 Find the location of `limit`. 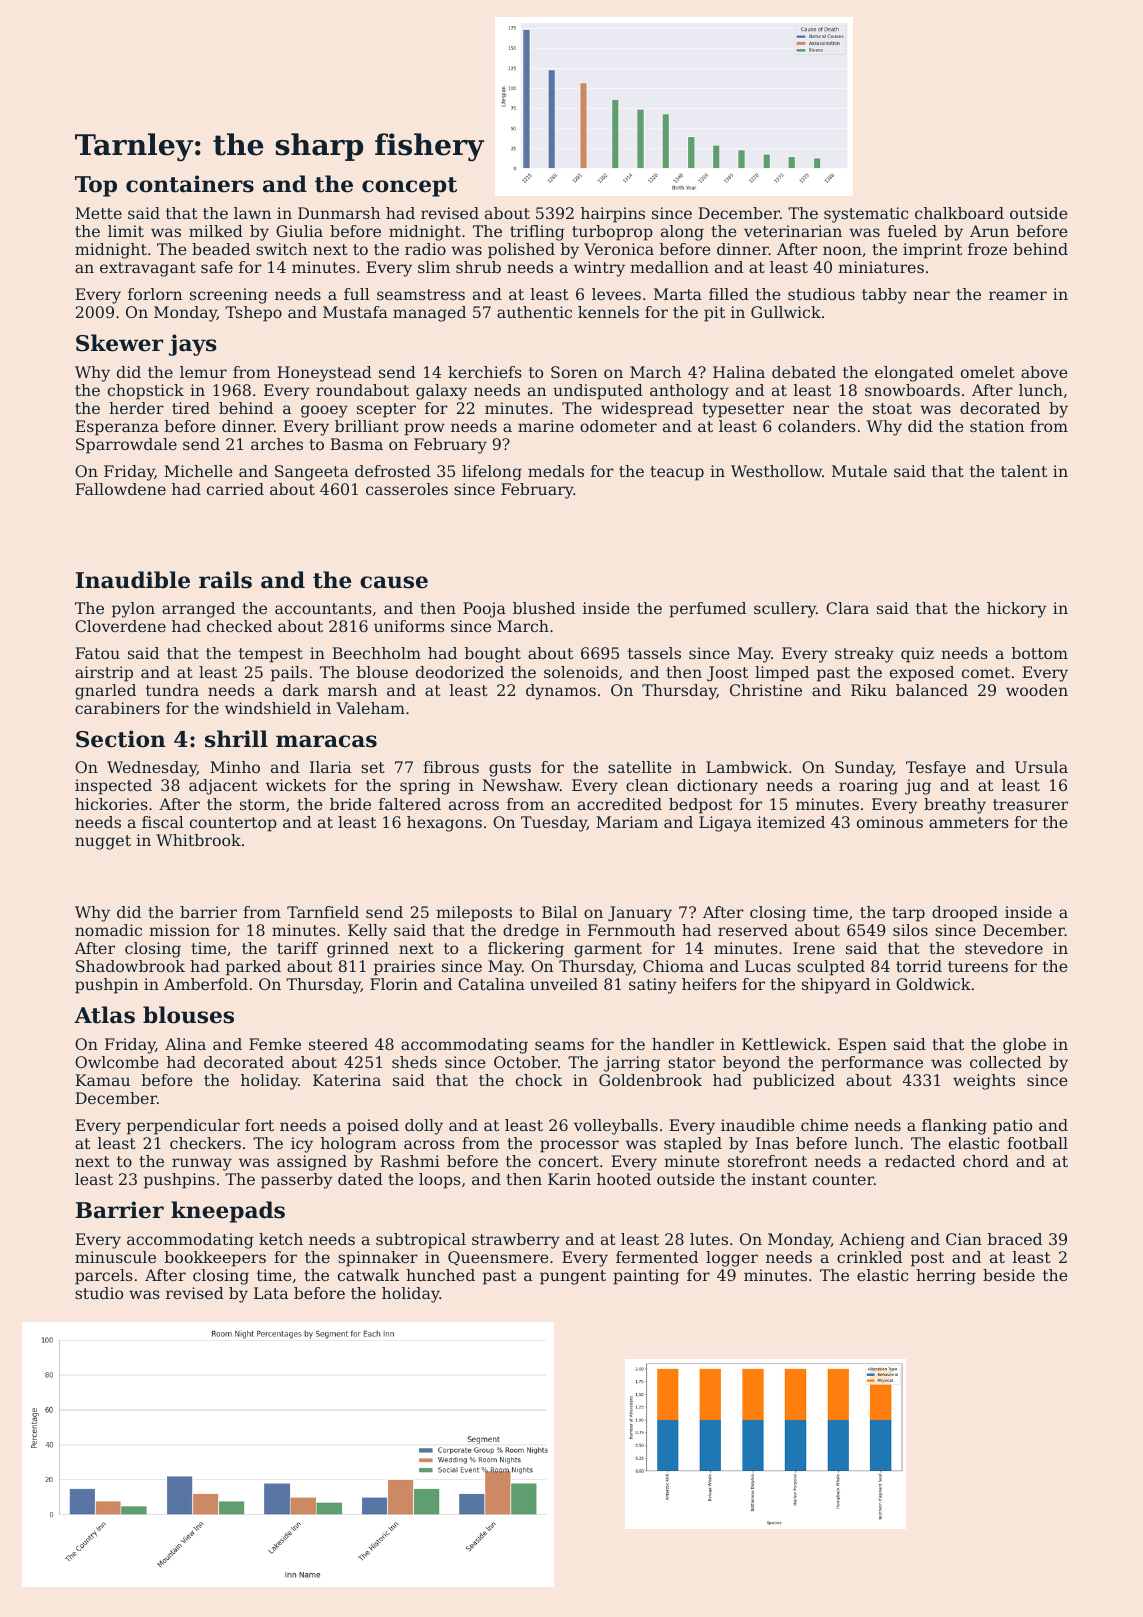

limit is located at coordinates (126, 231).
